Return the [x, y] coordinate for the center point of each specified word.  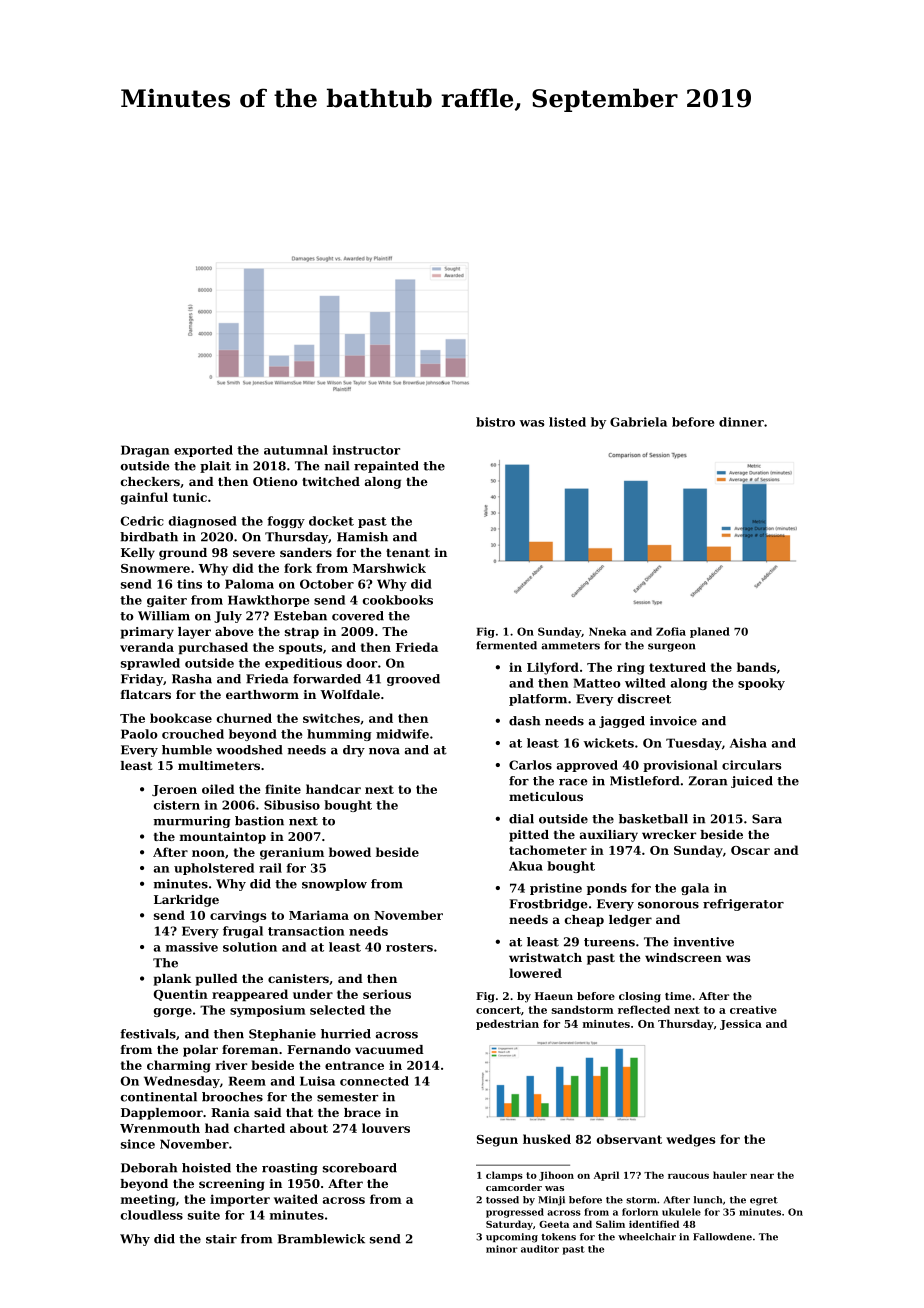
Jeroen [174, 790]
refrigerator [743, 905]
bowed [350, 852]
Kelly [138, 554]
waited [296, 1199]
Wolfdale [350, 694]
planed [710, 632]
